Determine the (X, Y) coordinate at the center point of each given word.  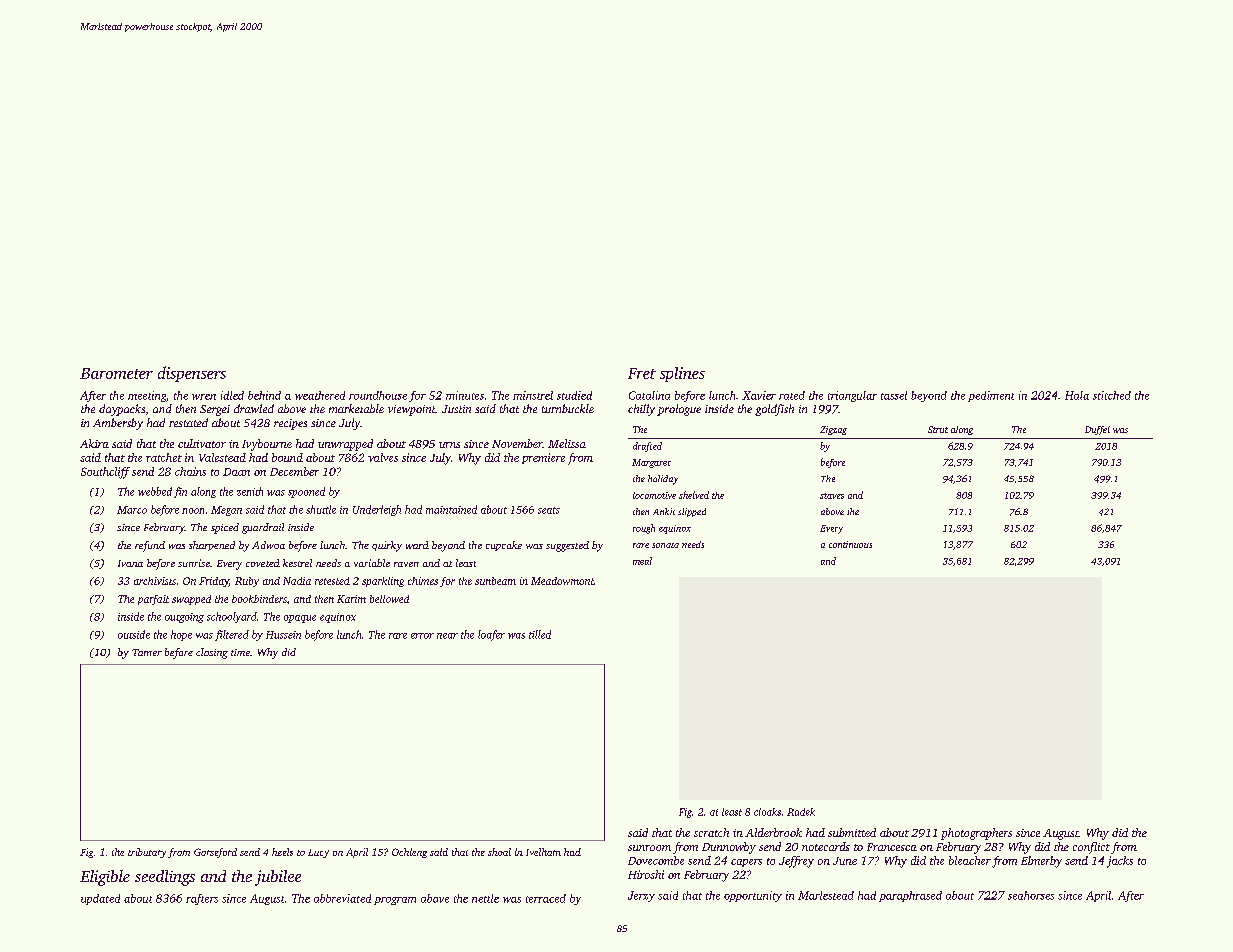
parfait (153, 600)
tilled (540, 634)
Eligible (105, 878)
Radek (801, 812)
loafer (491, 635)
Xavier (759, 395)
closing (212, 653)
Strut (938, 429)
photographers (976, 834)
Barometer (116, 373)
